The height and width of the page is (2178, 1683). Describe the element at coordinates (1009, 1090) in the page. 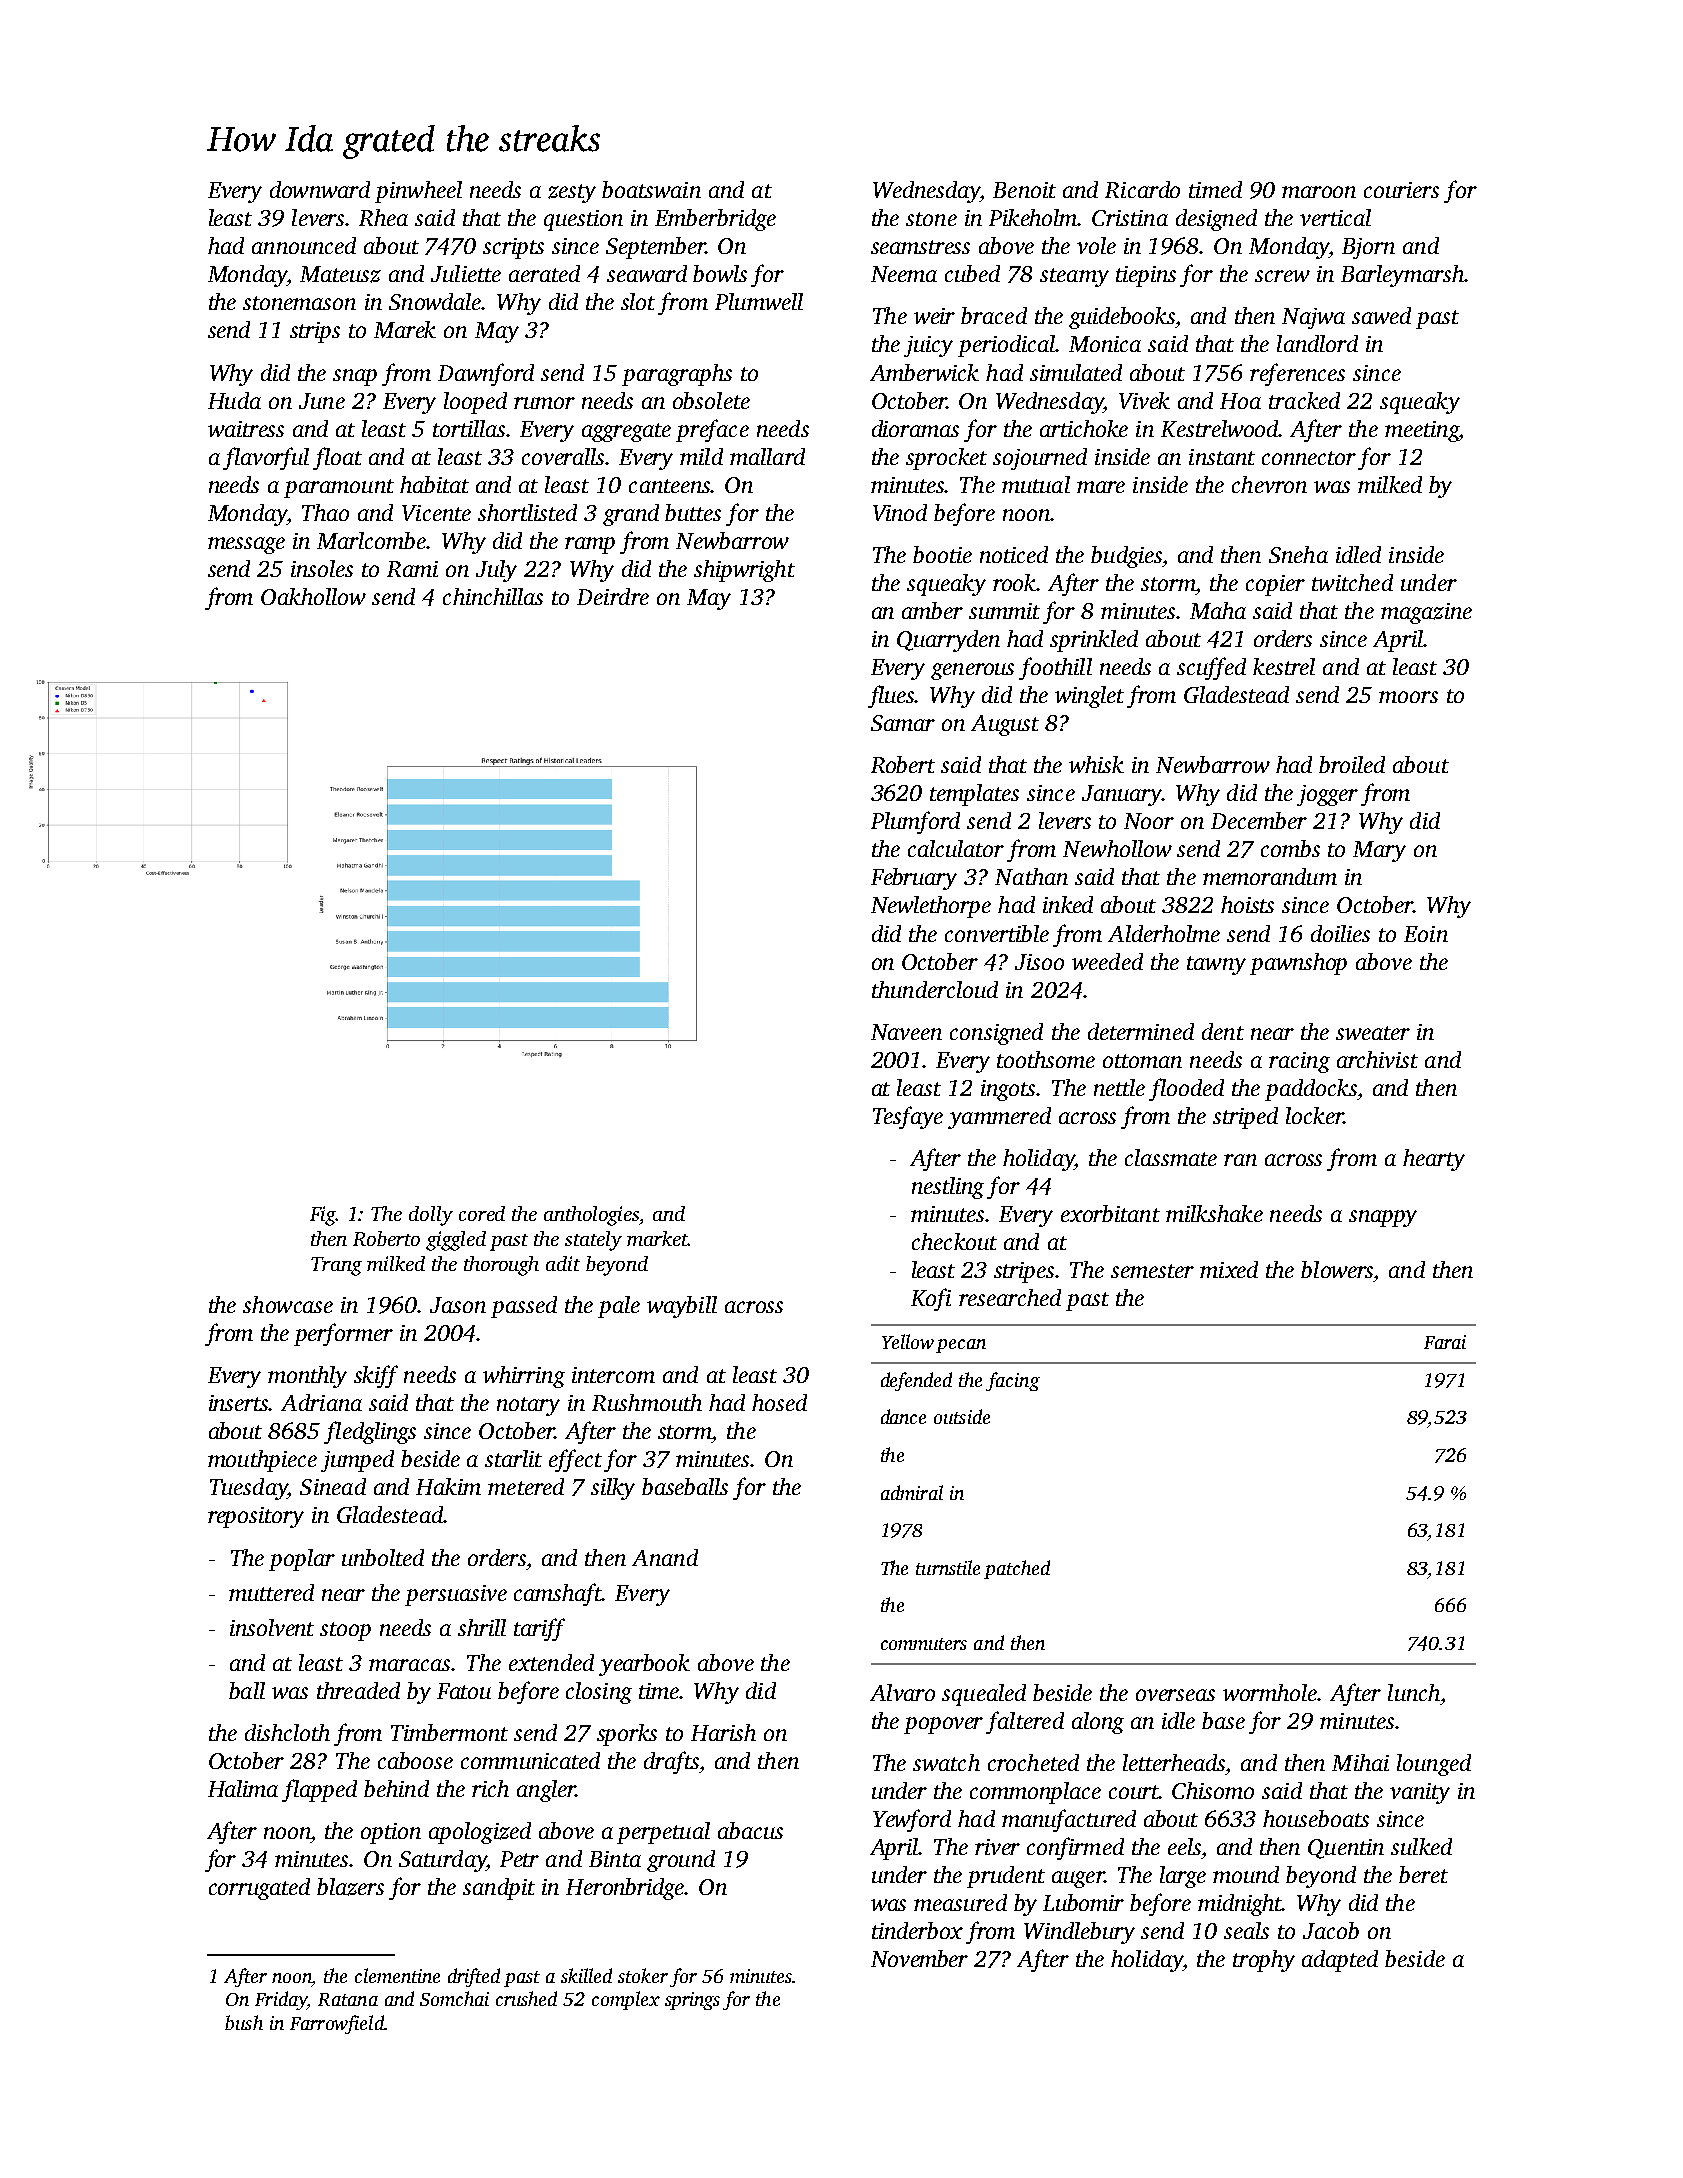

I see `ingots` at that location.
